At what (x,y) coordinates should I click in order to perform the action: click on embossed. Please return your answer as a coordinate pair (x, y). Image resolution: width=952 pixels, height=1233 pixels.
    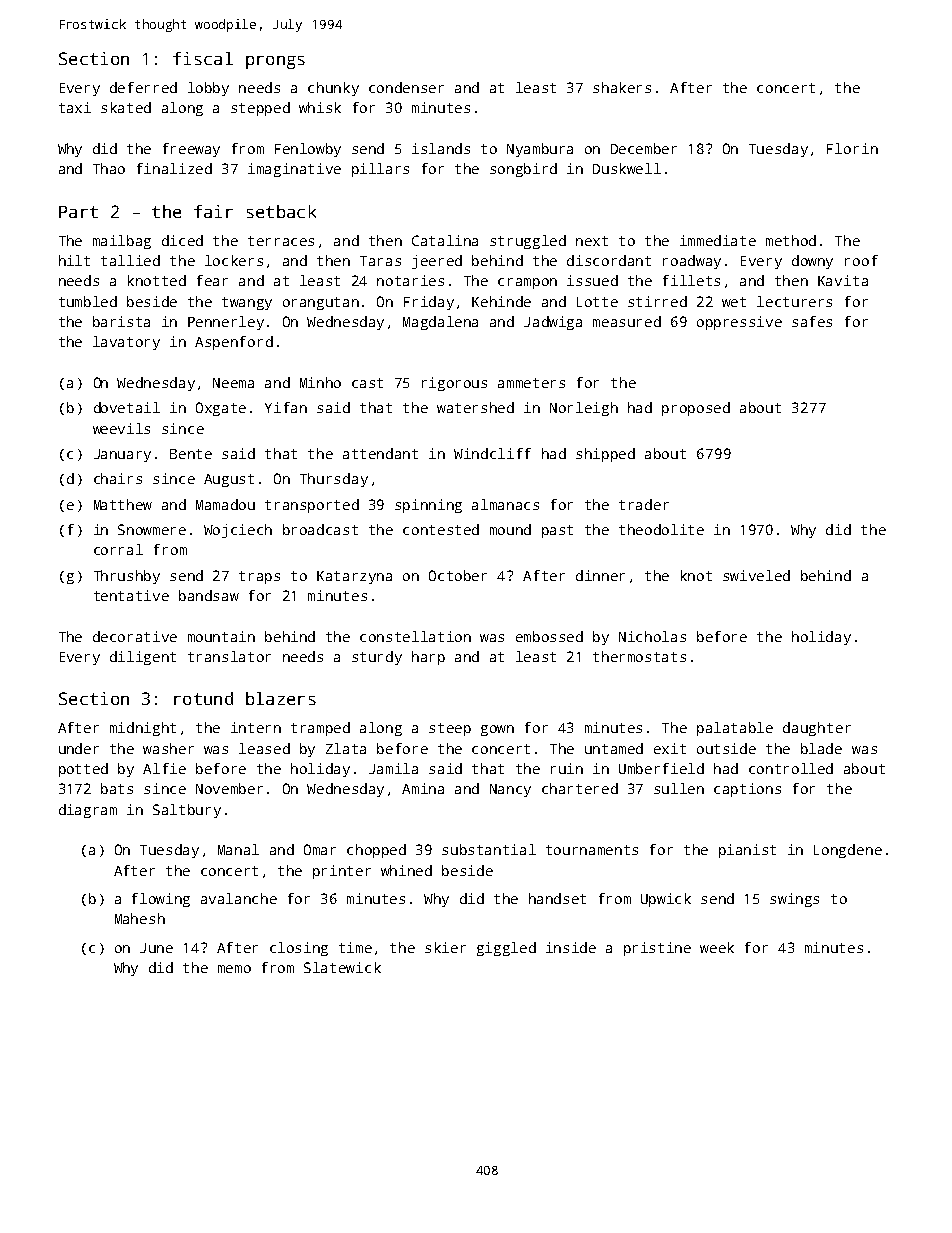
    Looking at the image, I should click on (549, 636).
